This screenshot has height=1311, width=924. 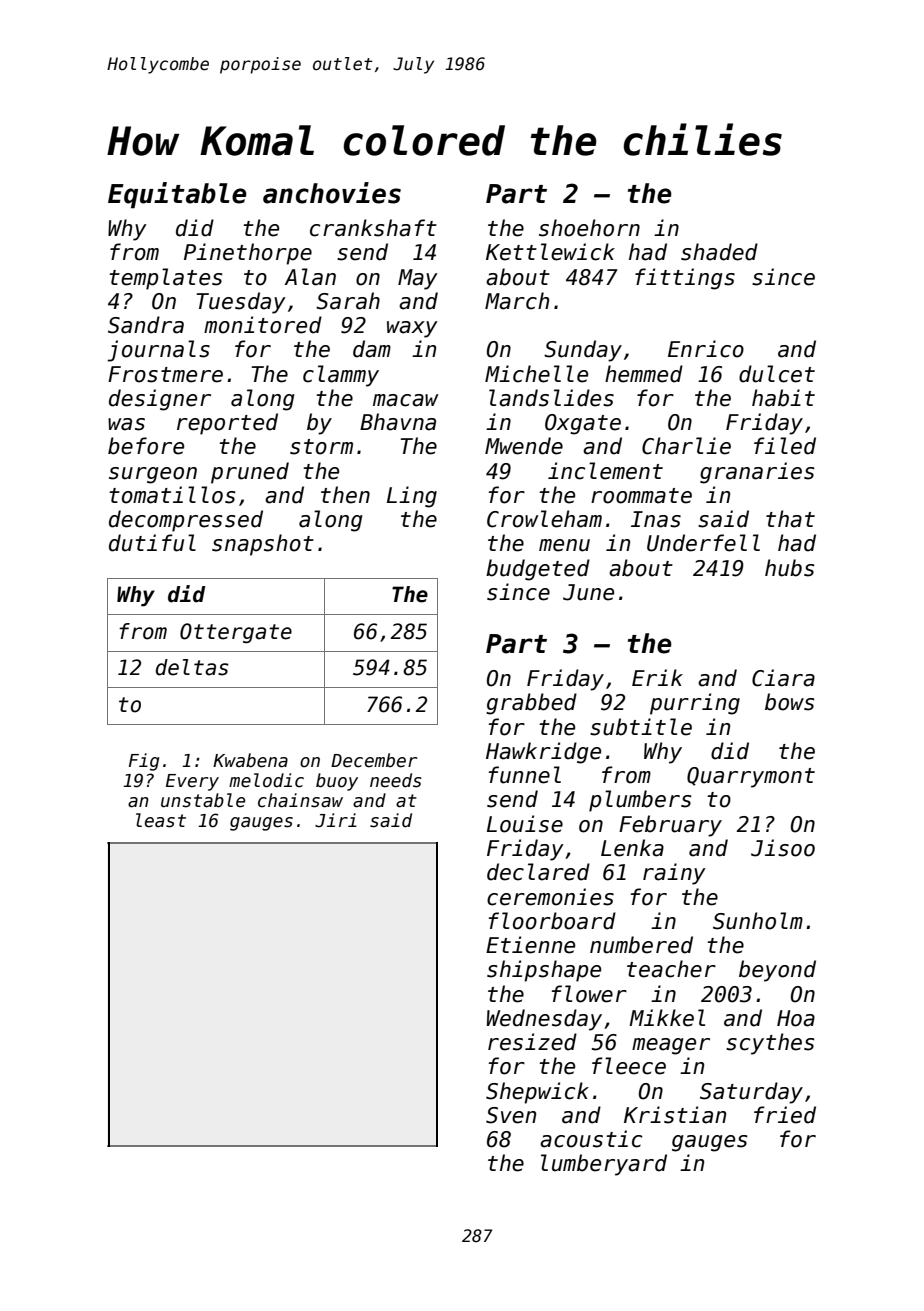 What do you see at coordinates (177, 195) in the screenshot?
I see `Equitable` at bounding box center [177, 195].
